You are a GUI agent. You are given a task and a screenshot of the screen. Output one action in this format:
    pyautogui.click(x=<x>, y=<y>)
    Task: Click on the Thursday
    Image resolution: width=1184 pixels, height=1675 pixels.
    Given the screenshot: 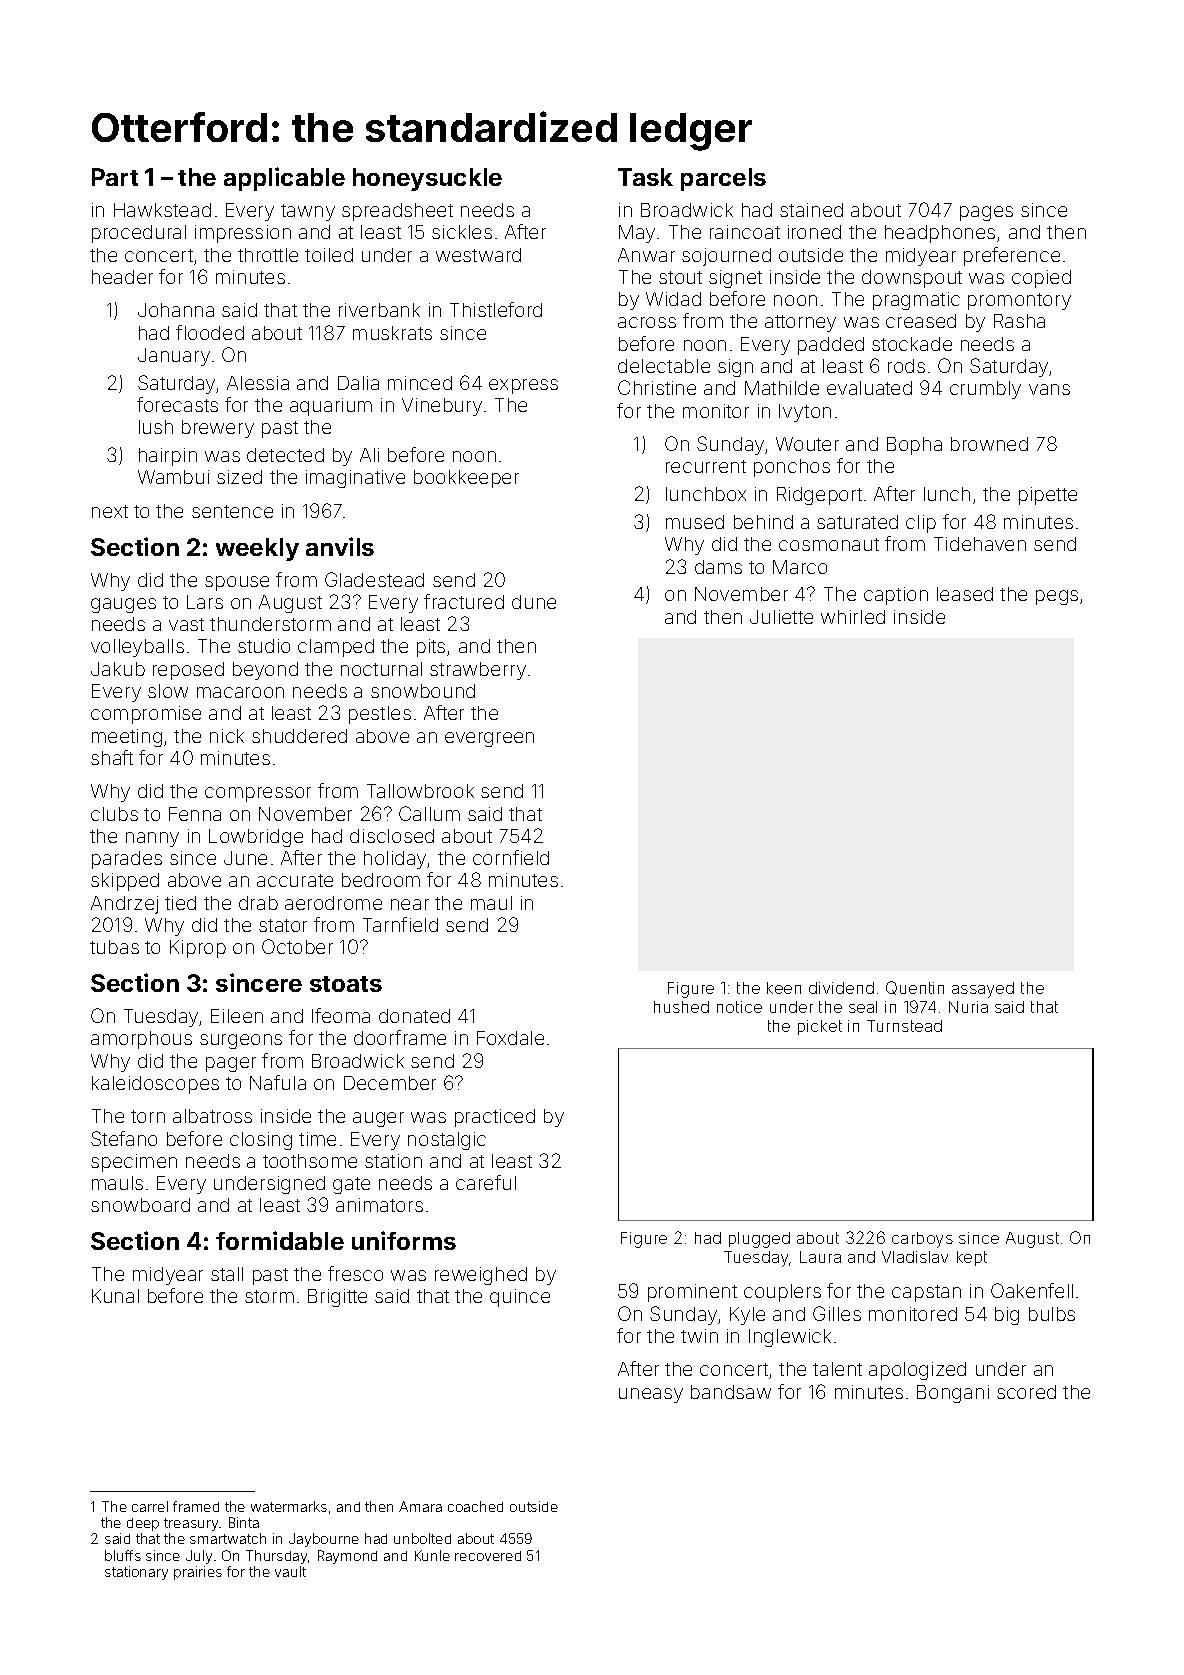 What is the action you would take?
    pyautogui.click(x=277, y=1557)
